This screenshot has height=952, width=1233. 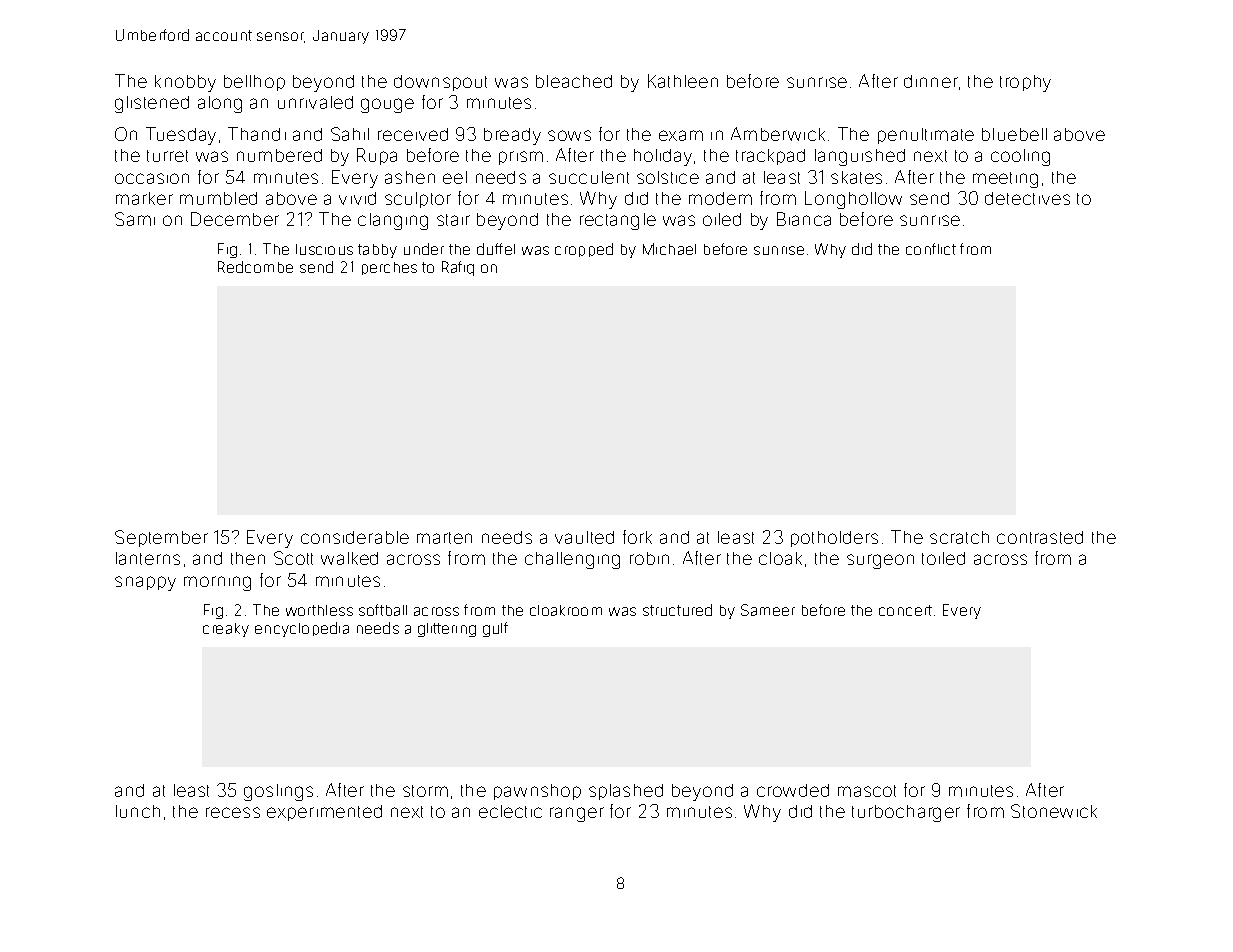 What do you see at coordinates (1054, 811) in the screenshot?
I see `Stonewick` at bounding box center [1054, 811].
